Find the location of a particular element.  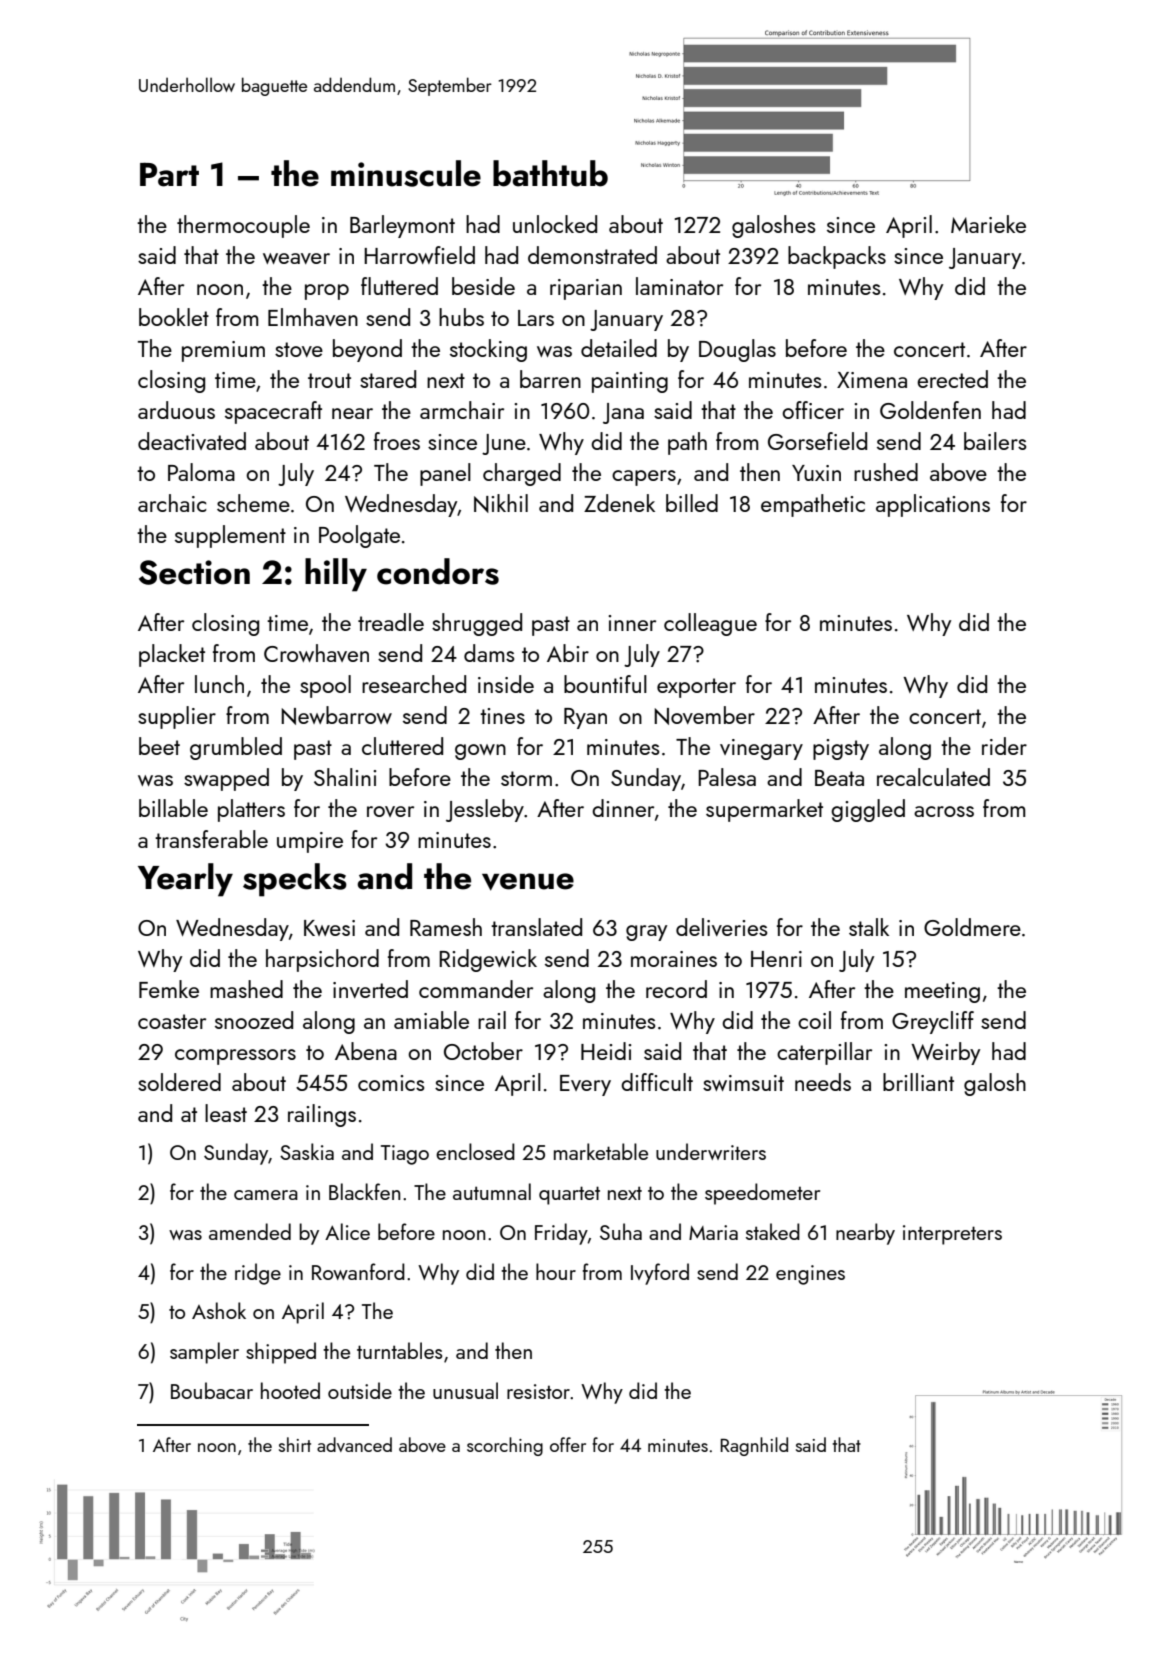

premium is located at coordinates (223, 351).
